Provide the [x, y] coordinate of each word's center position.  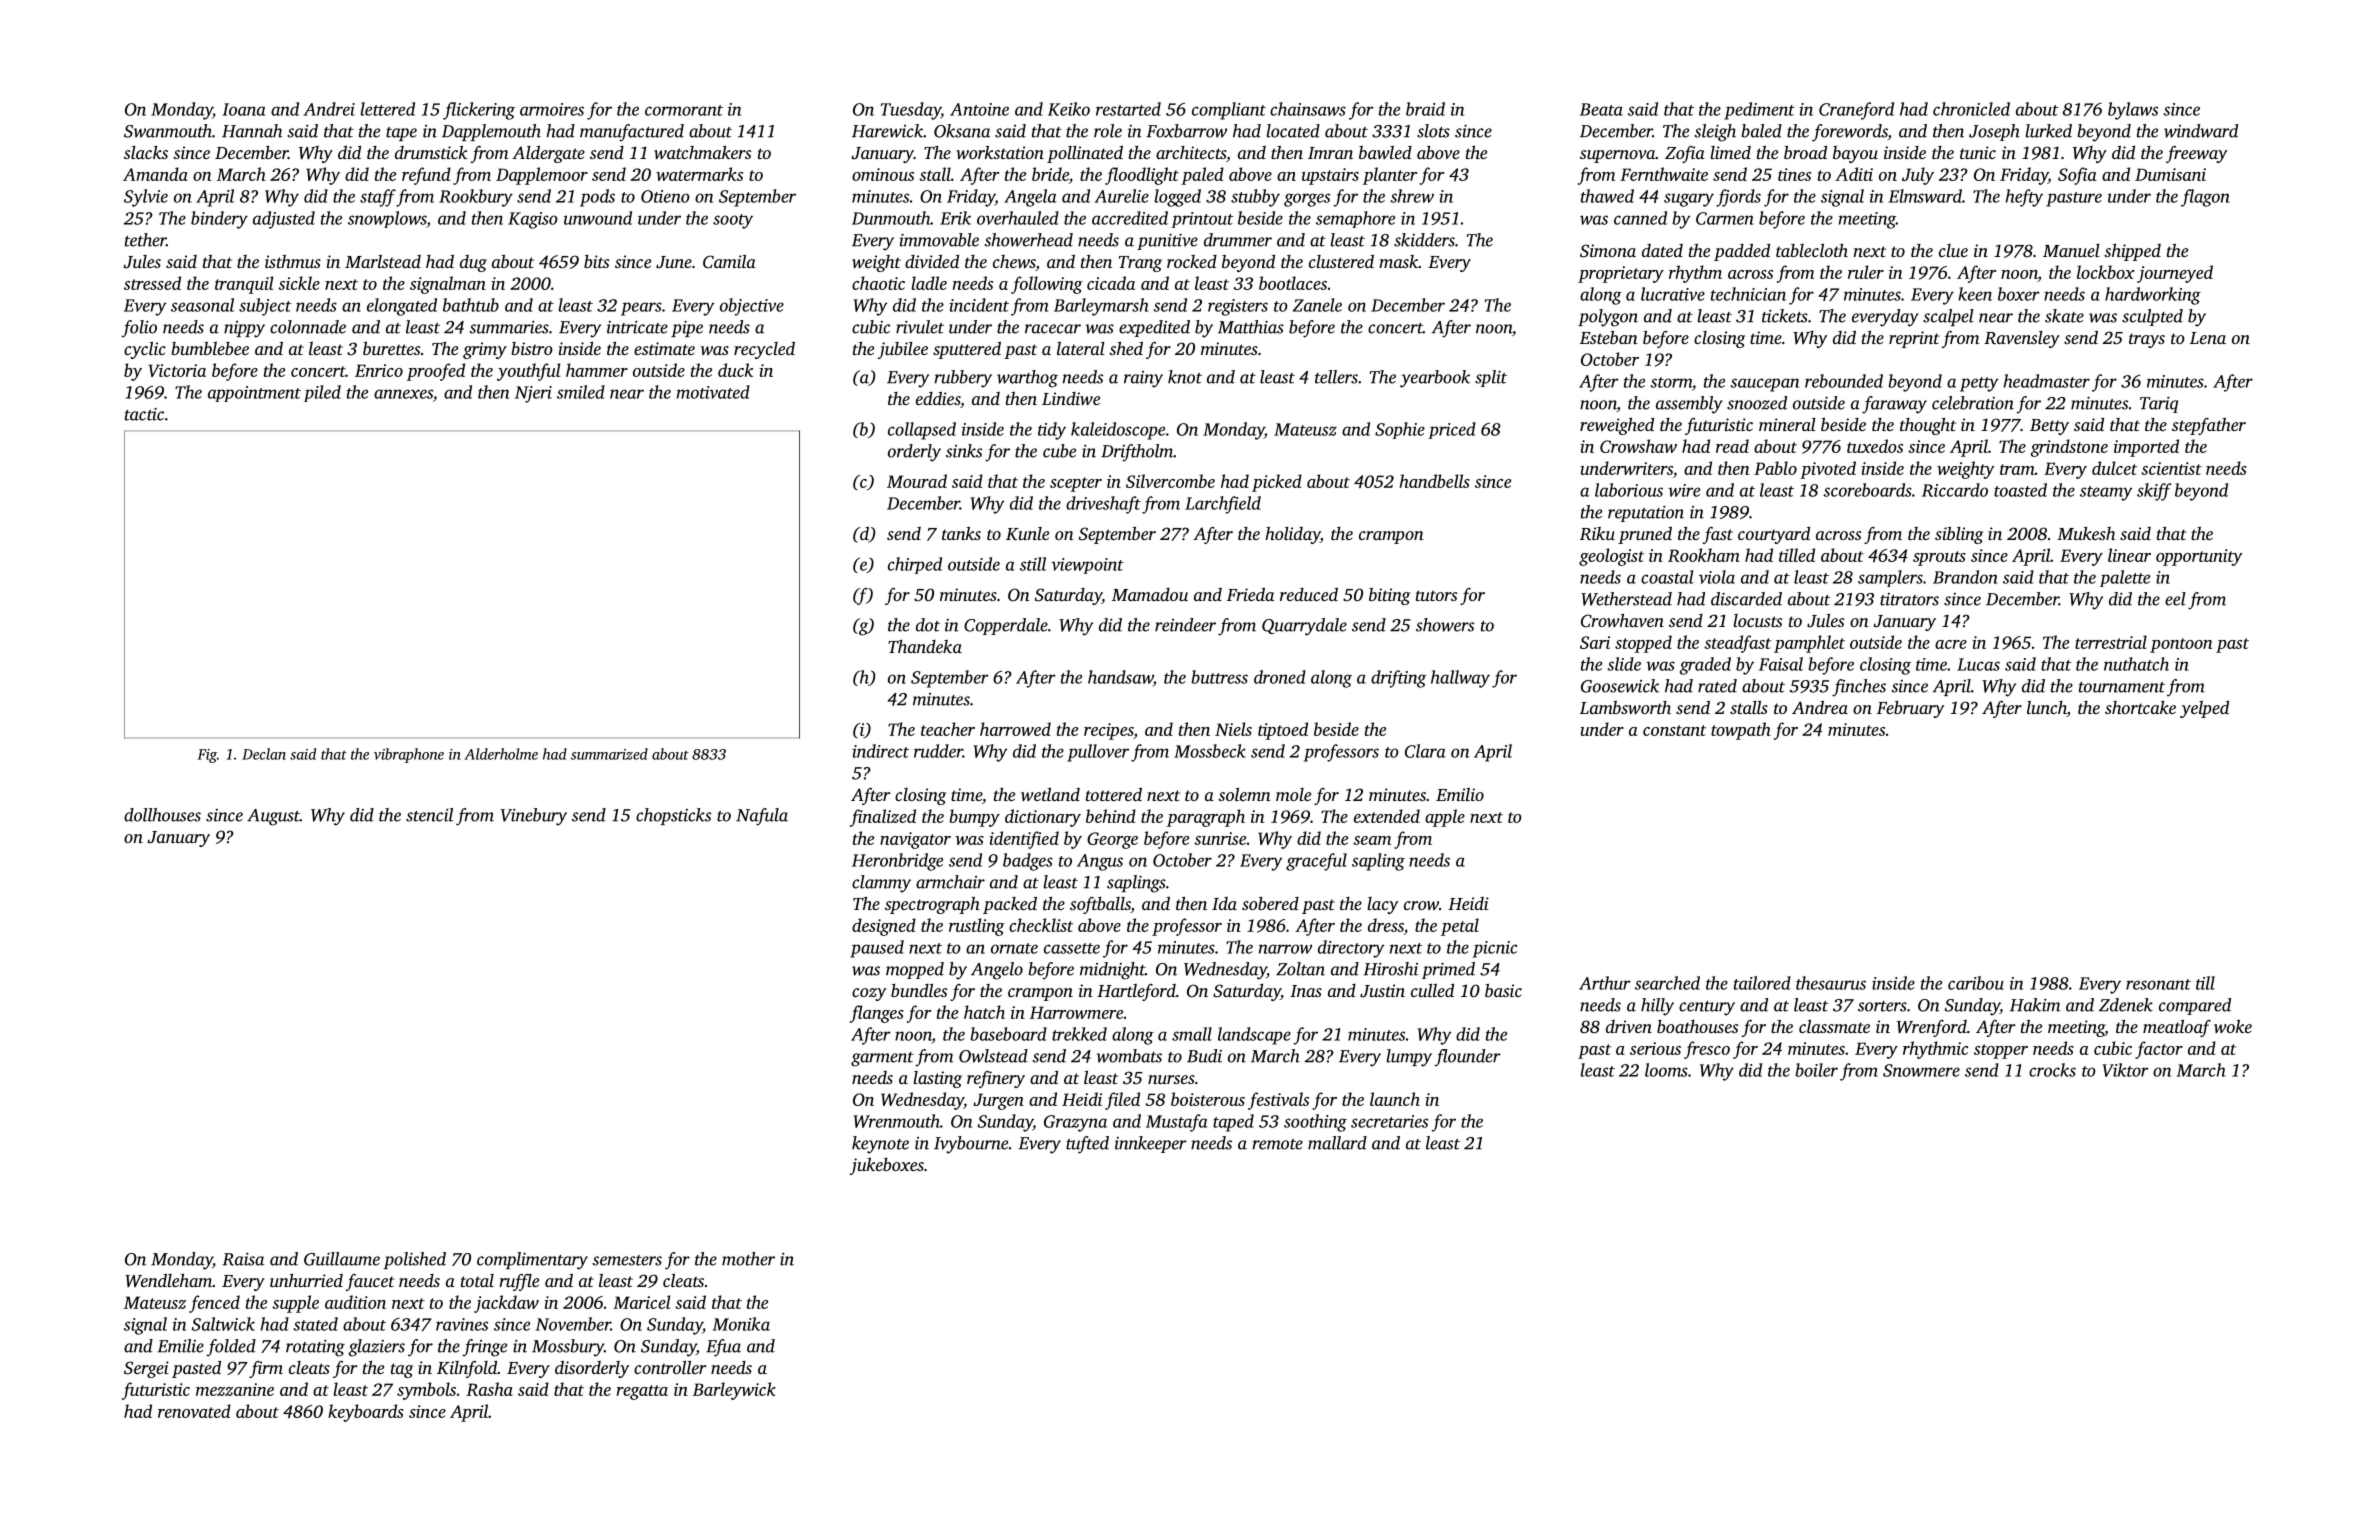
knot [1185, 377]
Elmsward [1925, 196]
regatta [642, 1392]
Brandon [1965, 577]
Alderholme [501, 754]
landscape [1254, 1036]
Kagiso [533, 220]
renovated [194, 1411]
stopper [2001, 1051]
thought [1928, 426]
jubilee [903, 350]
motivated [713, 392]
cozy [869, 994]
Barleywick [734, 1391]
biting [1389, 596]
